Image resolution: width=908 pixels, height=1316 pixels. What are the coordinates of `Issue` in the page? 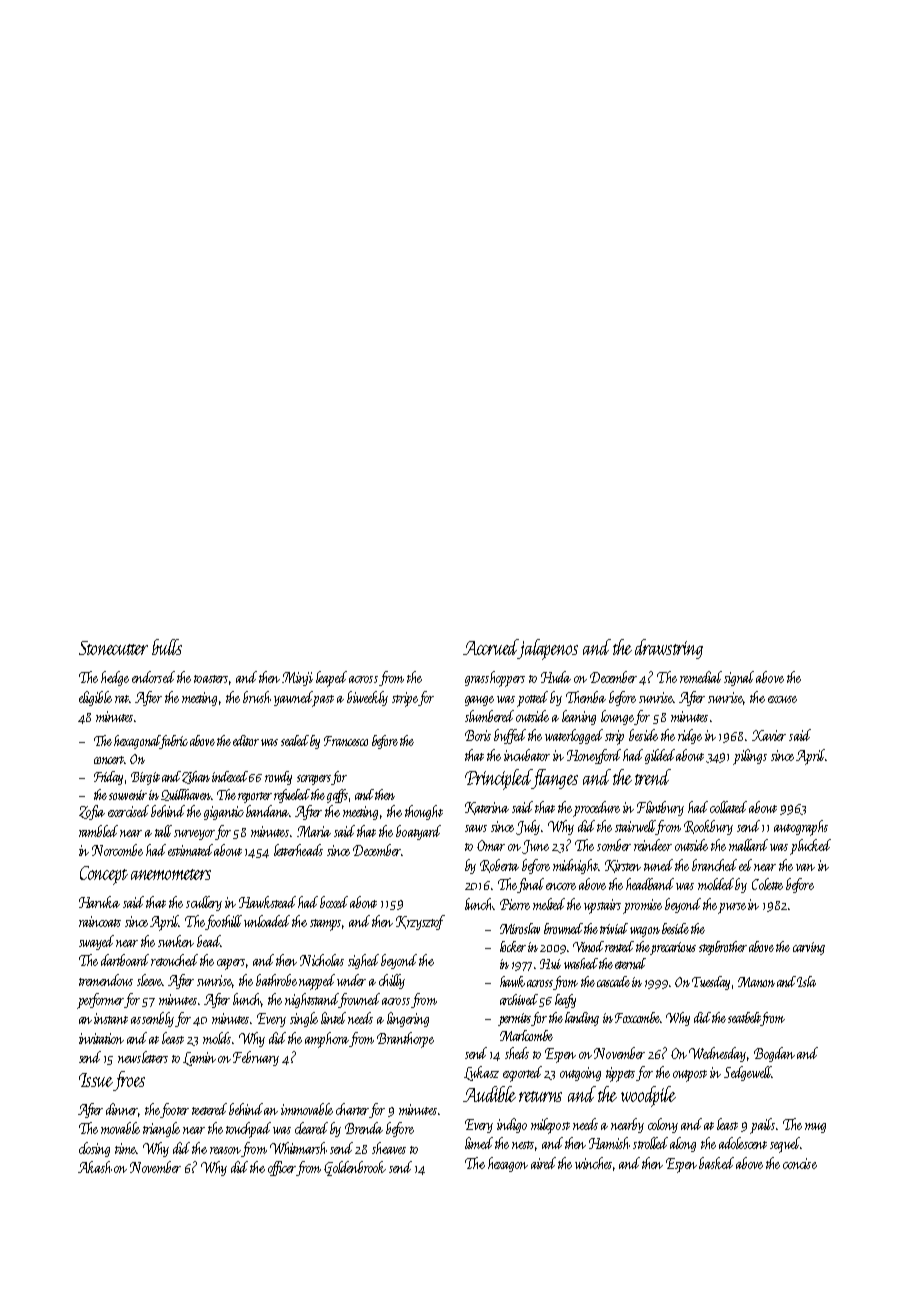 It's located at (96, 1080).
